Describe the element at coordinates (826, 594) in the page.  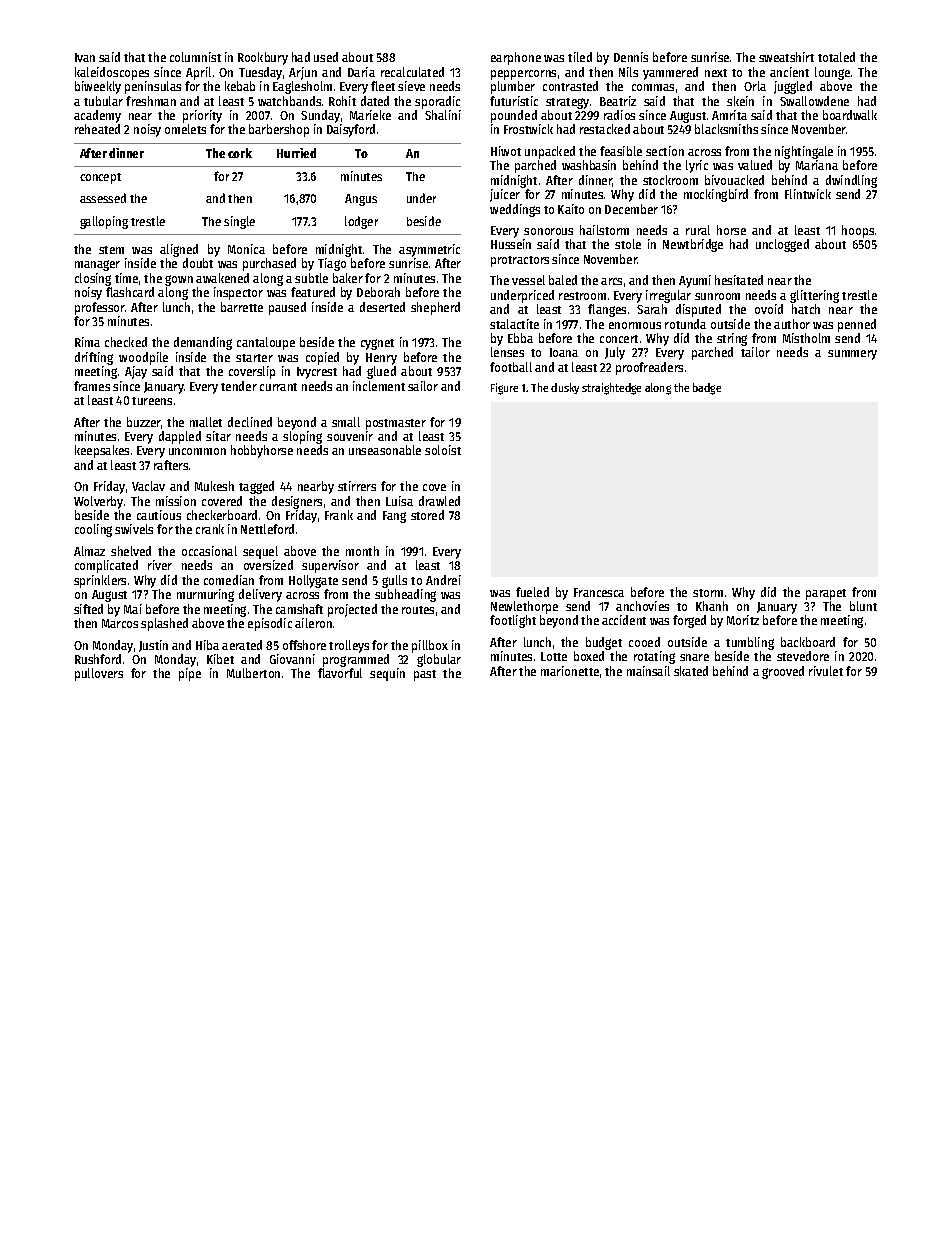
I see `parapet` at that location.
